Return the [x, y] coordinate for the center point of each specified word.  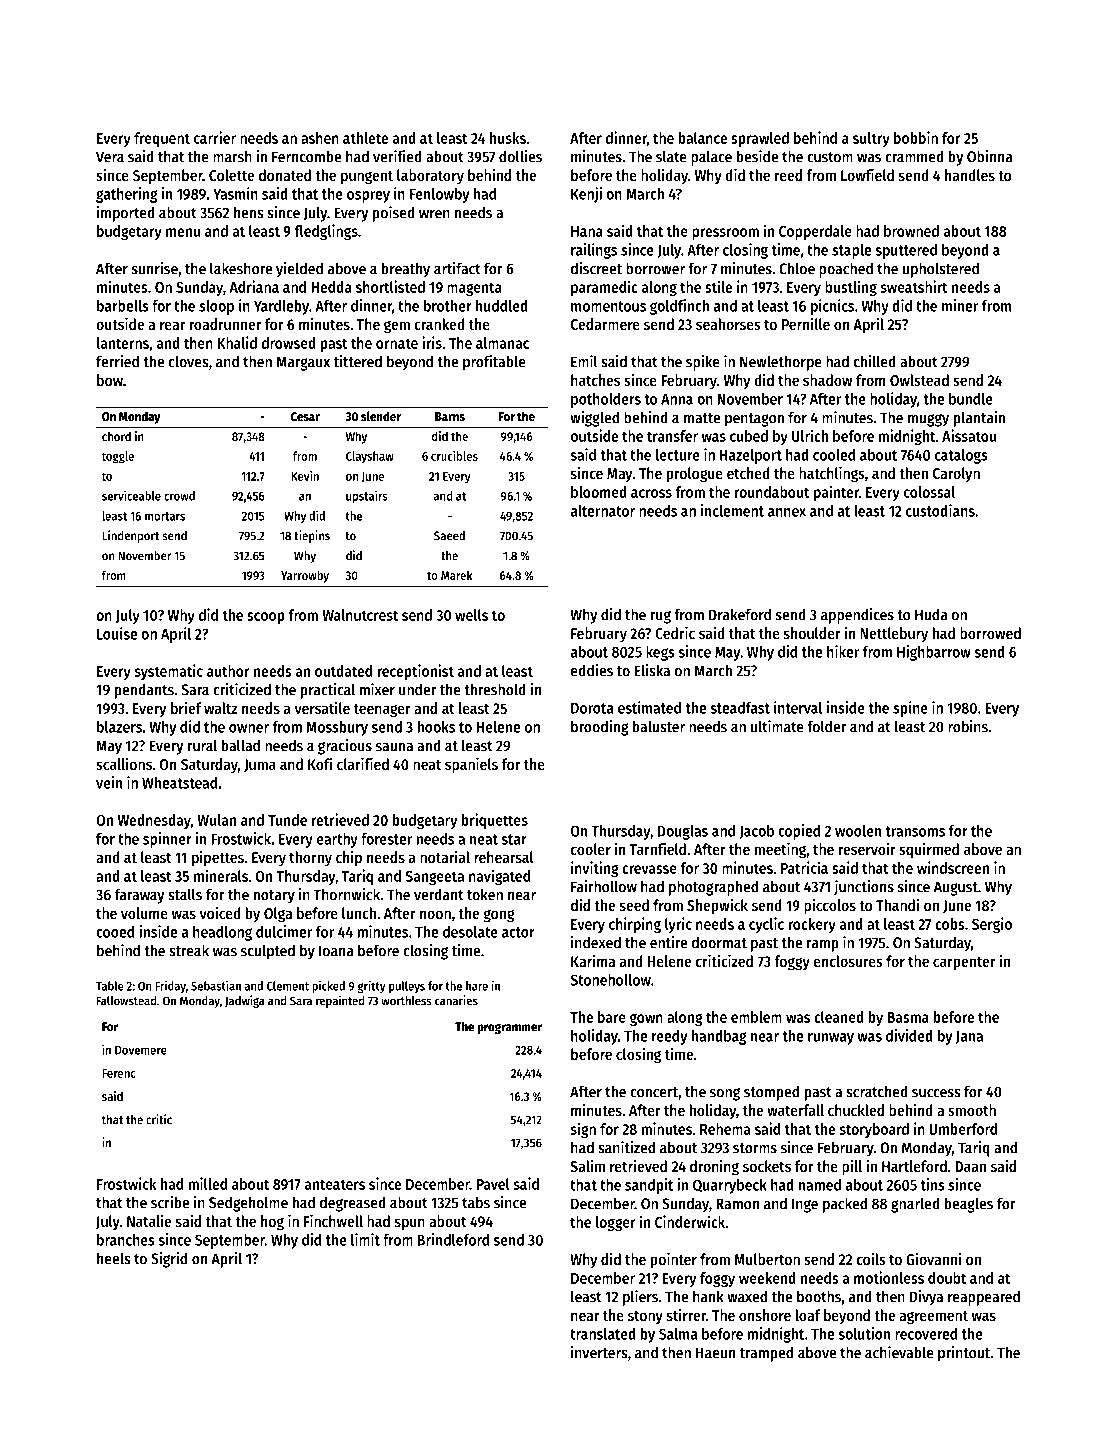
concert [654, 1092]
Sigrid [169, 1260]
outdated [343, 671]
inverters [599, 1352]
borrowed [990, 633]
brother [448, 306]
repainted [340, 1001]
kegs [660, 653]
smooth [972, 1110]
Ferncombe [306, 156]
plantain [979, 419]
